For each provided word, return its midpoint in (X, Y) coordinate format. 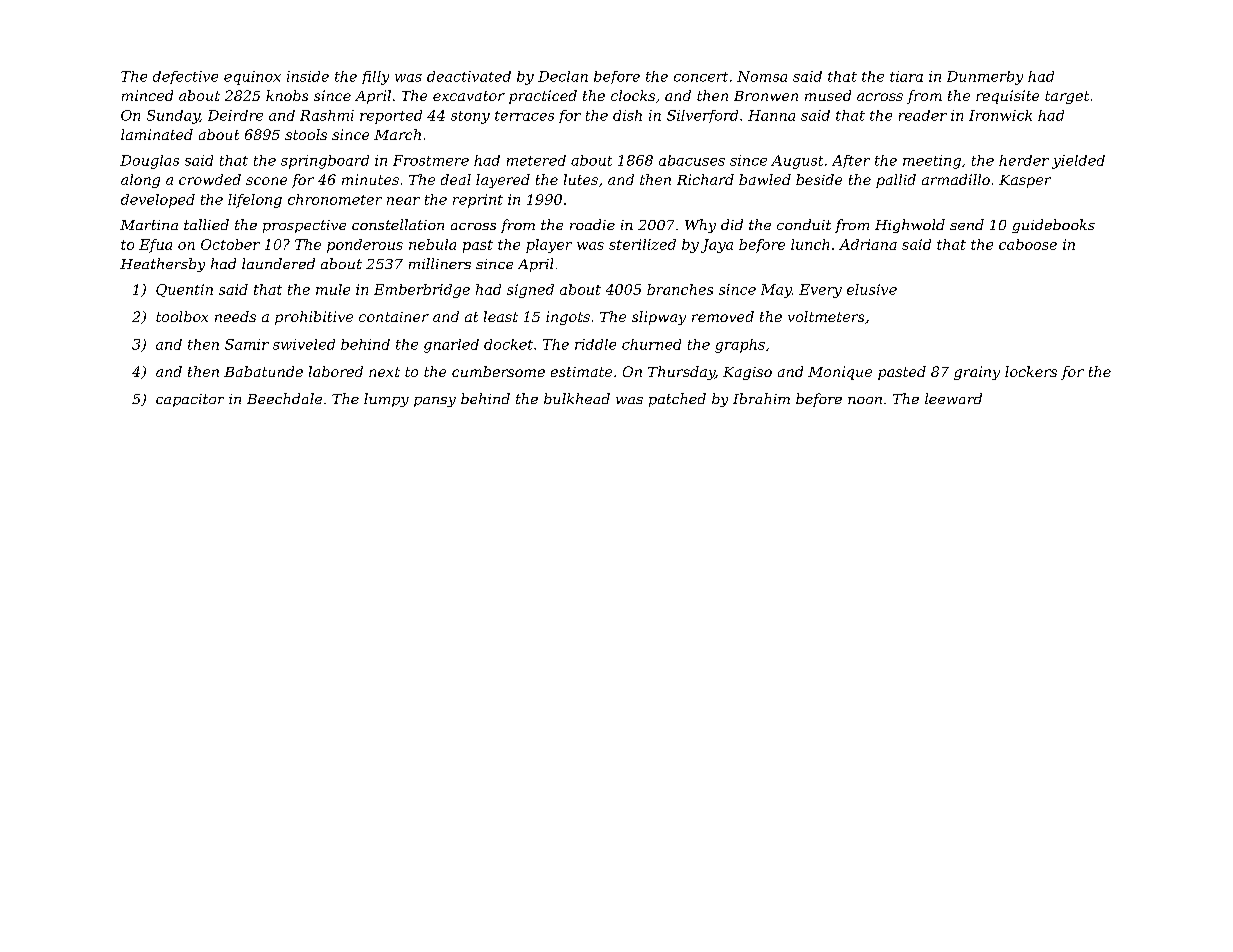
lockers (1031, 371)
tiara (906, 76)
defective (185, 77)
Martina (149, 225)
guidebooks (1053, 226)
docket (508, 344)
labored (336, 371)
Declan (563, 76)
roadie (592, 224)
